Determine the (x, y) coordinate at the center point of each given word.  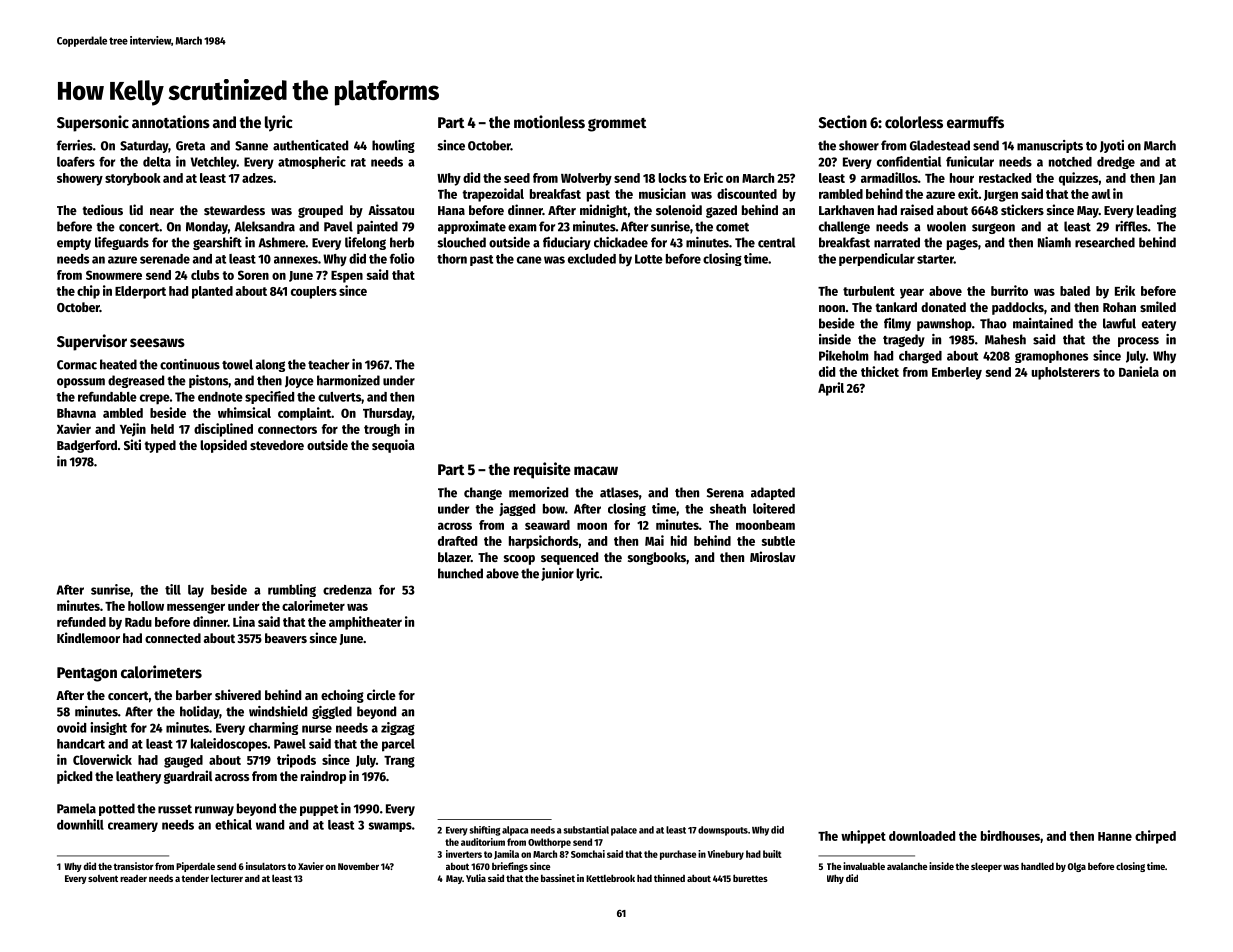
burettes (750, 878)
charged (920, 357)
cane (529, 260)
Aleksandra (264, 226)
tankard (896, 307)
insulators (266, 866)
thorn (452, 259)
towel (237, 364)
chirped (1155, 837)
